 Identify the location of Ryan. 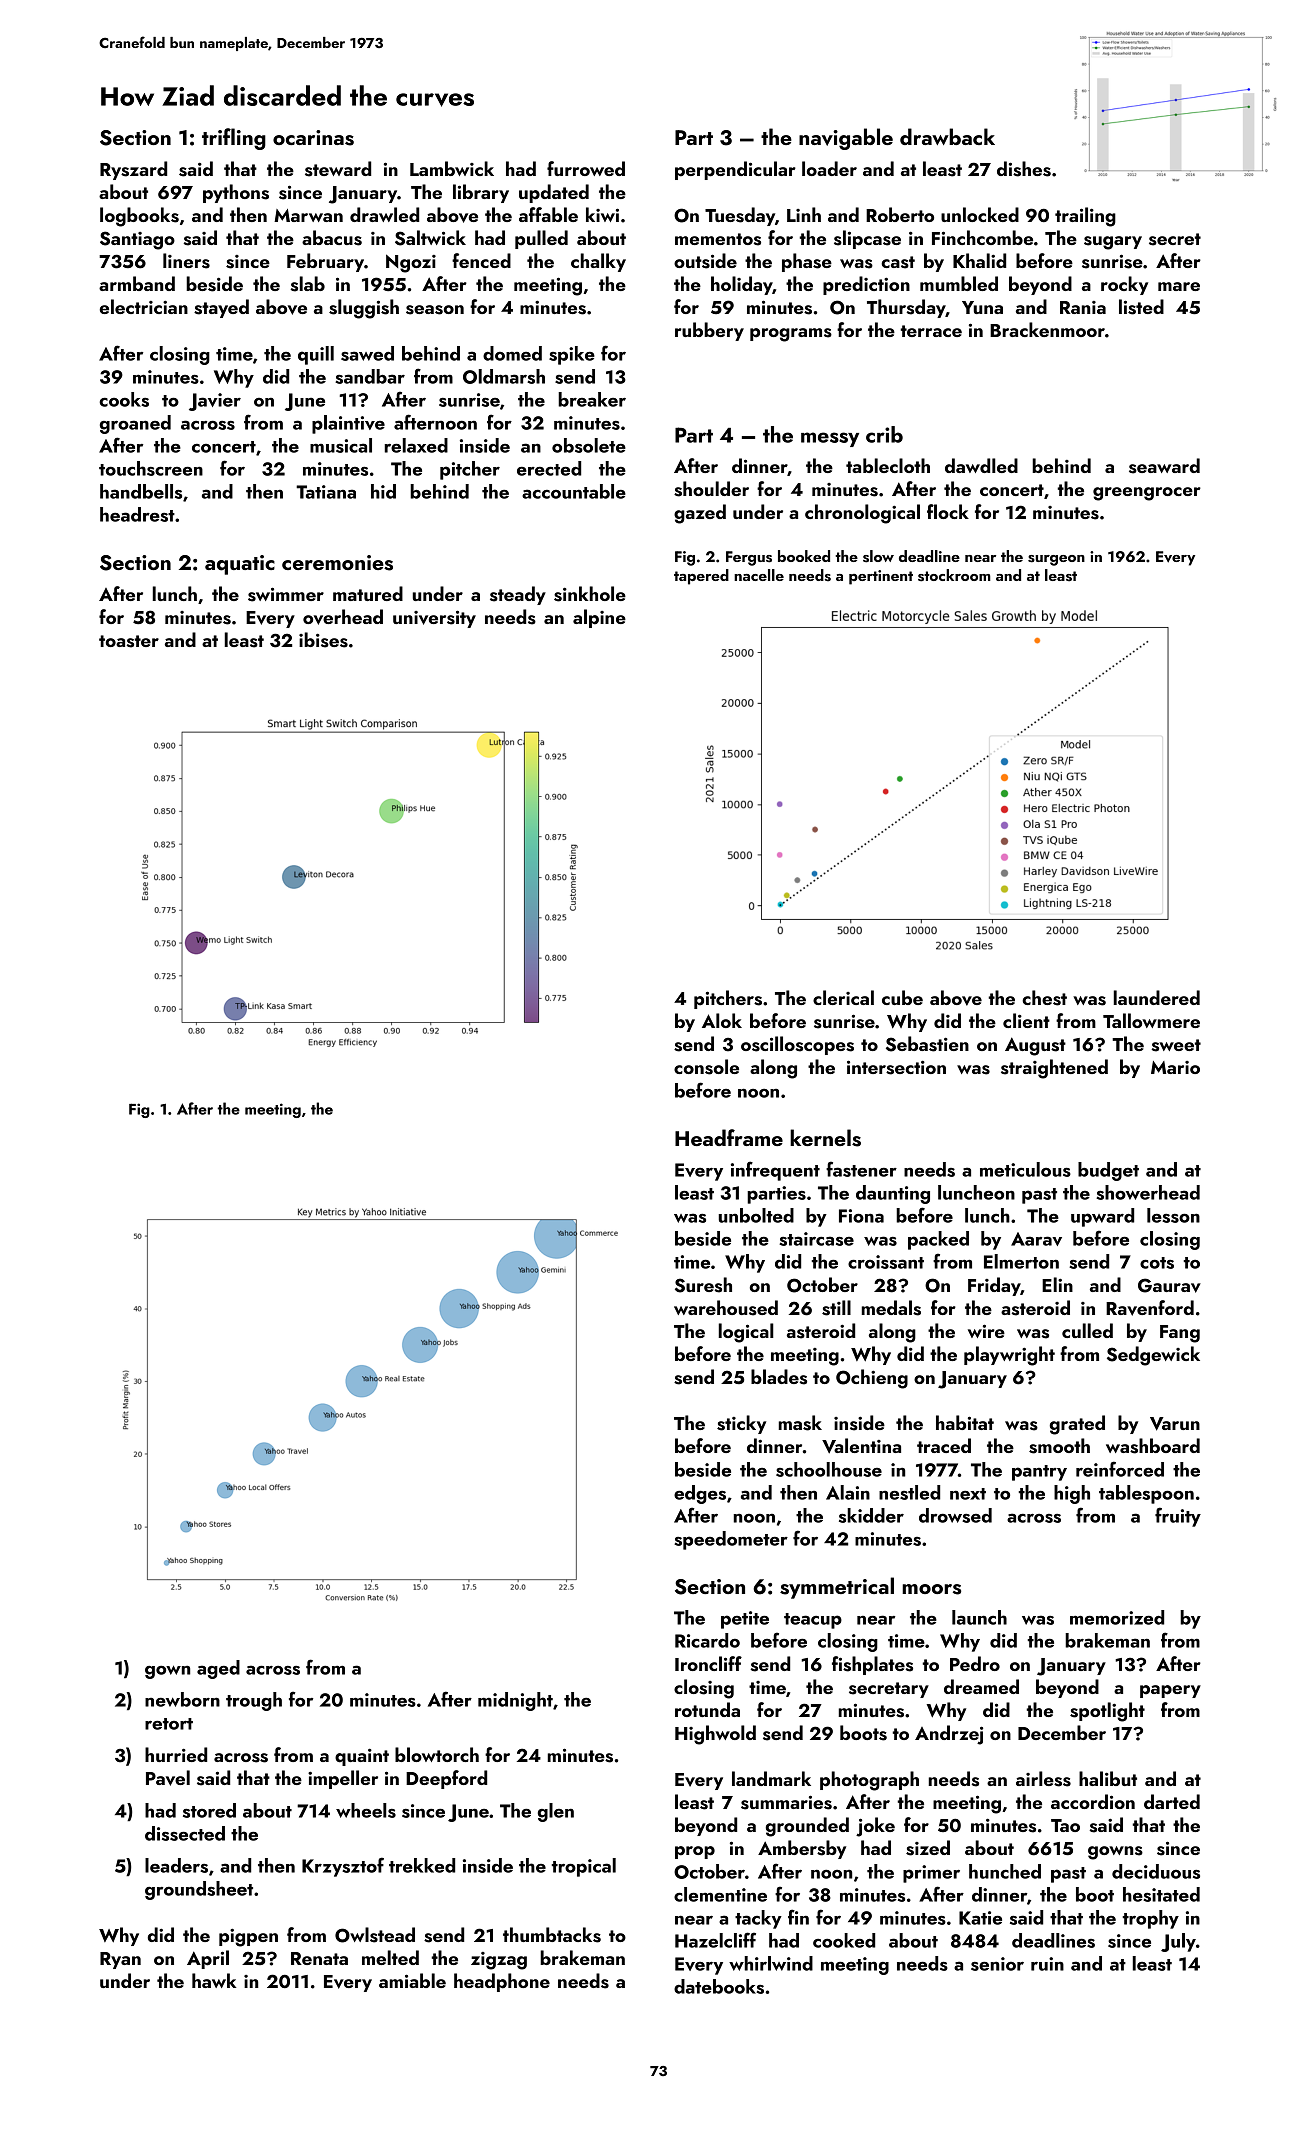
(120, 1960).
